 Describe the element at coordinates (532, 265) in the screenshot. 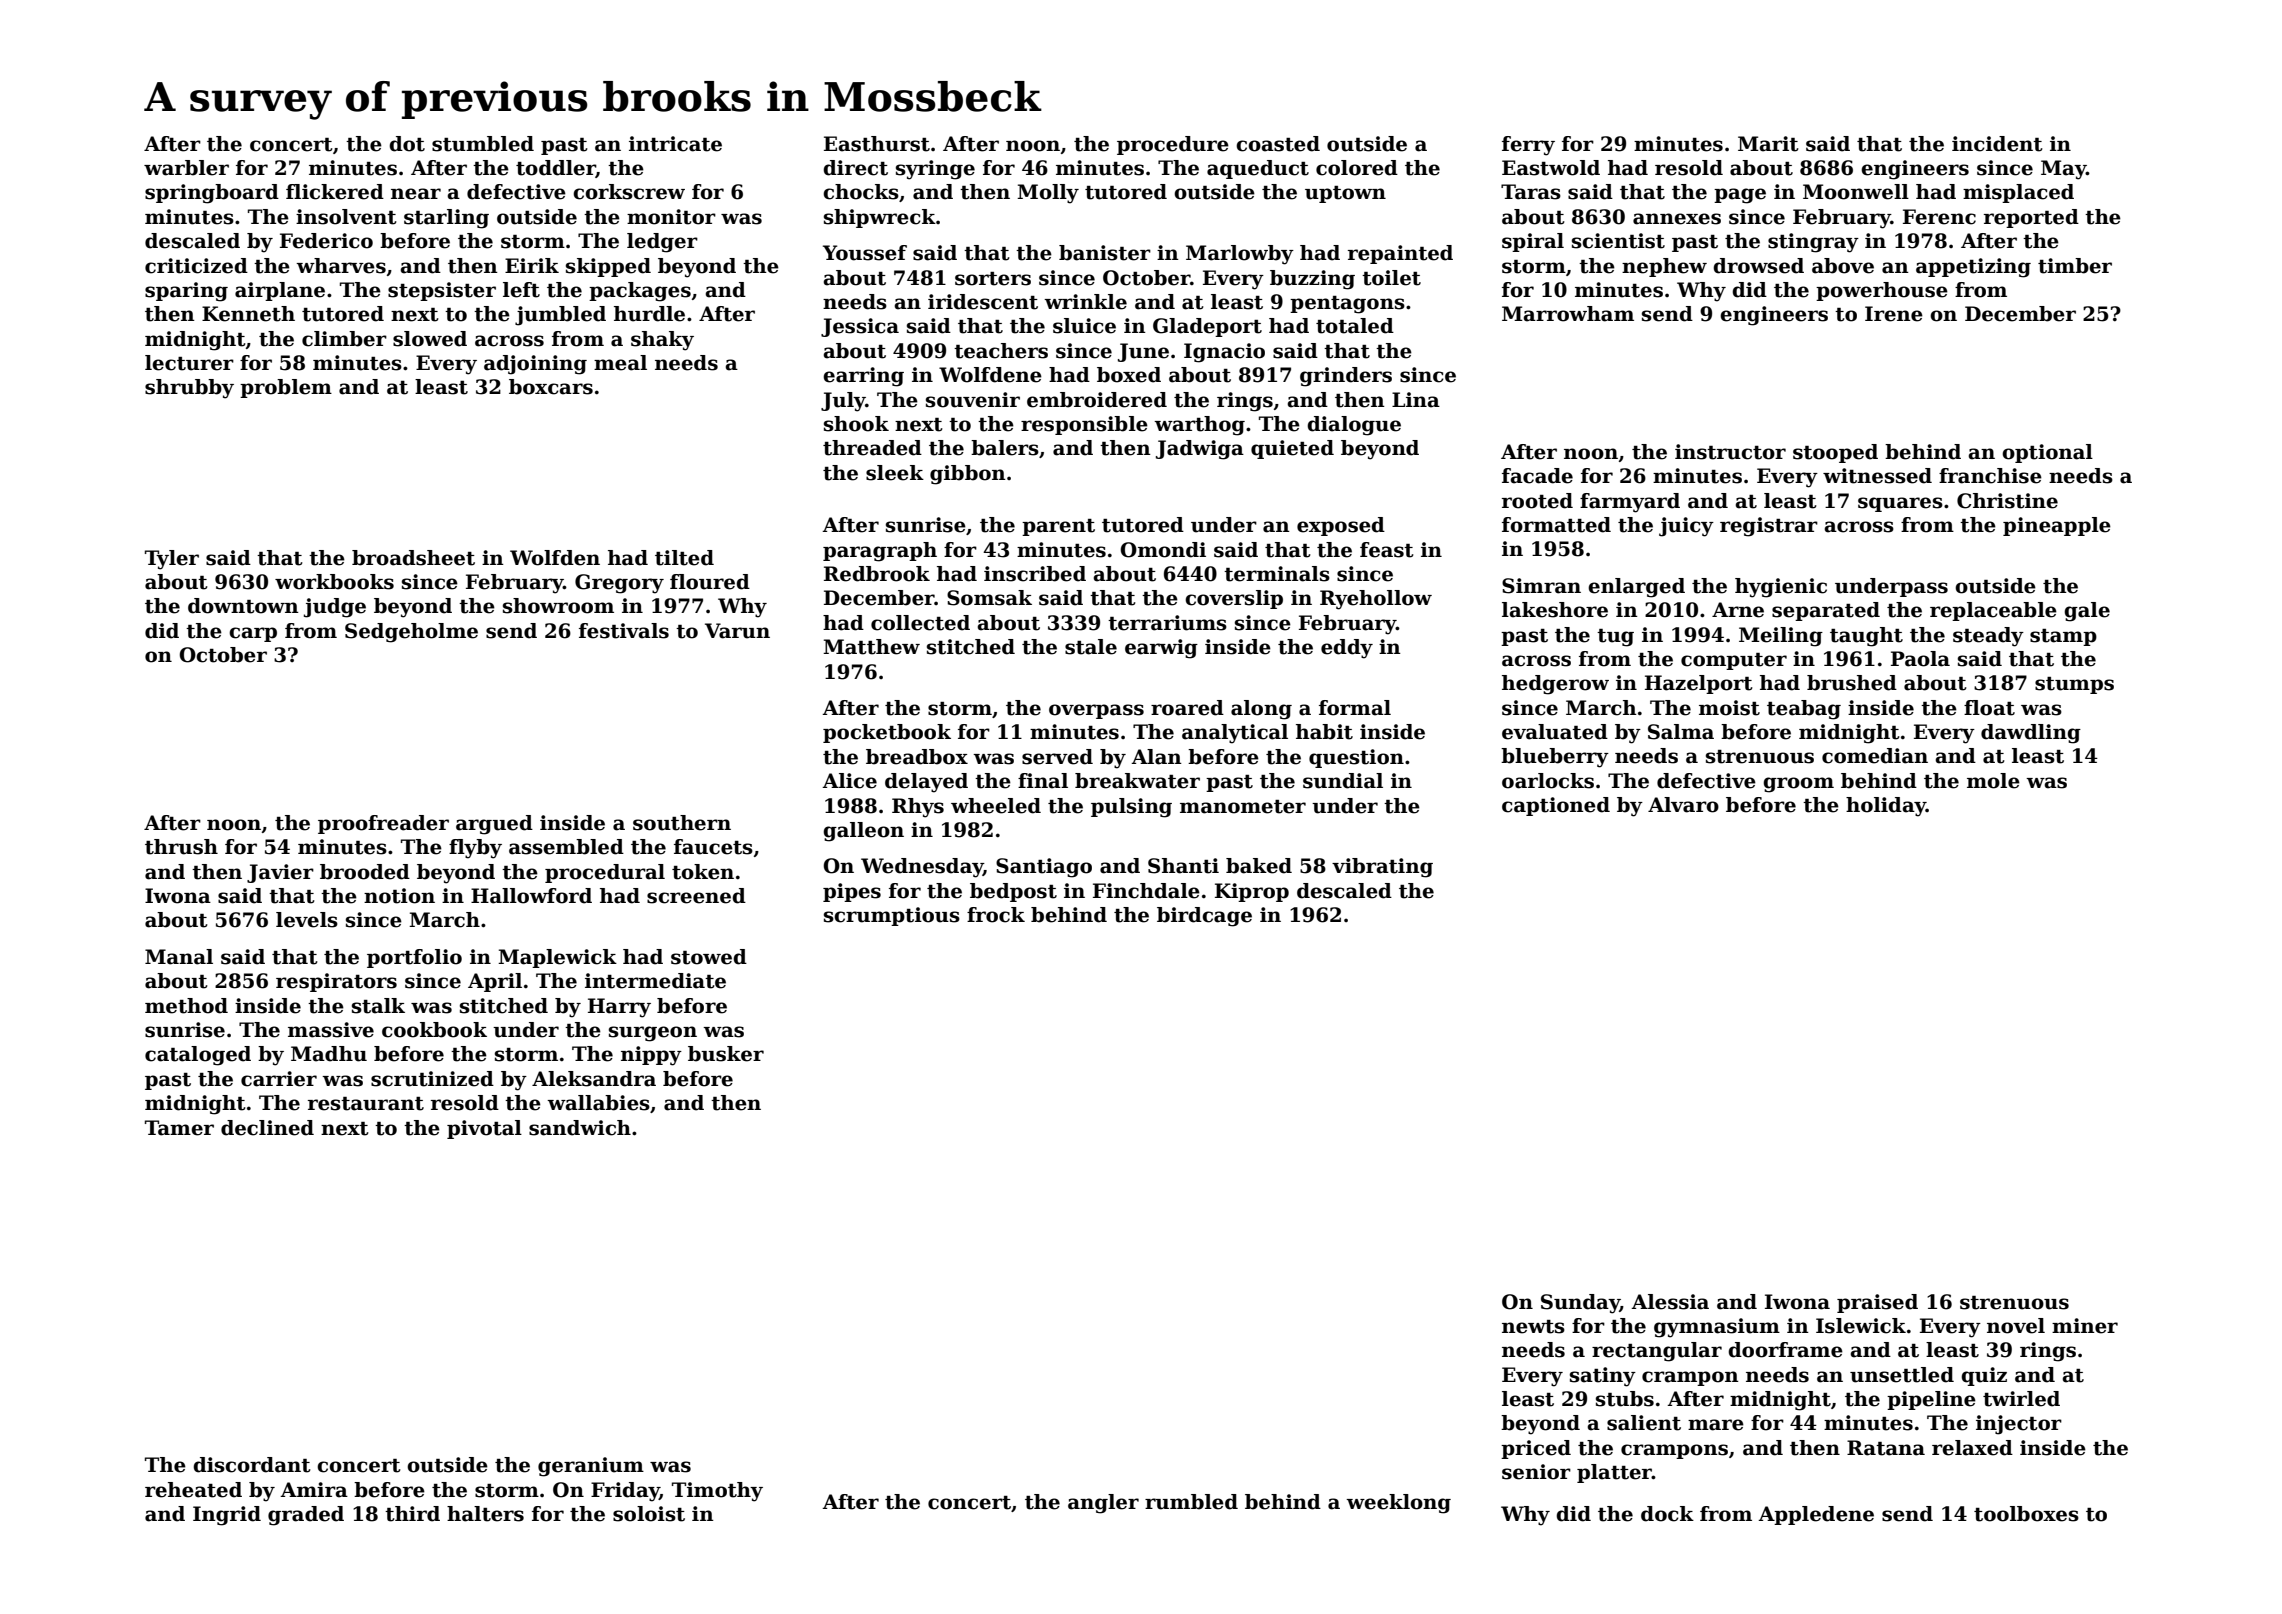

I see `Eirik` at that location.
